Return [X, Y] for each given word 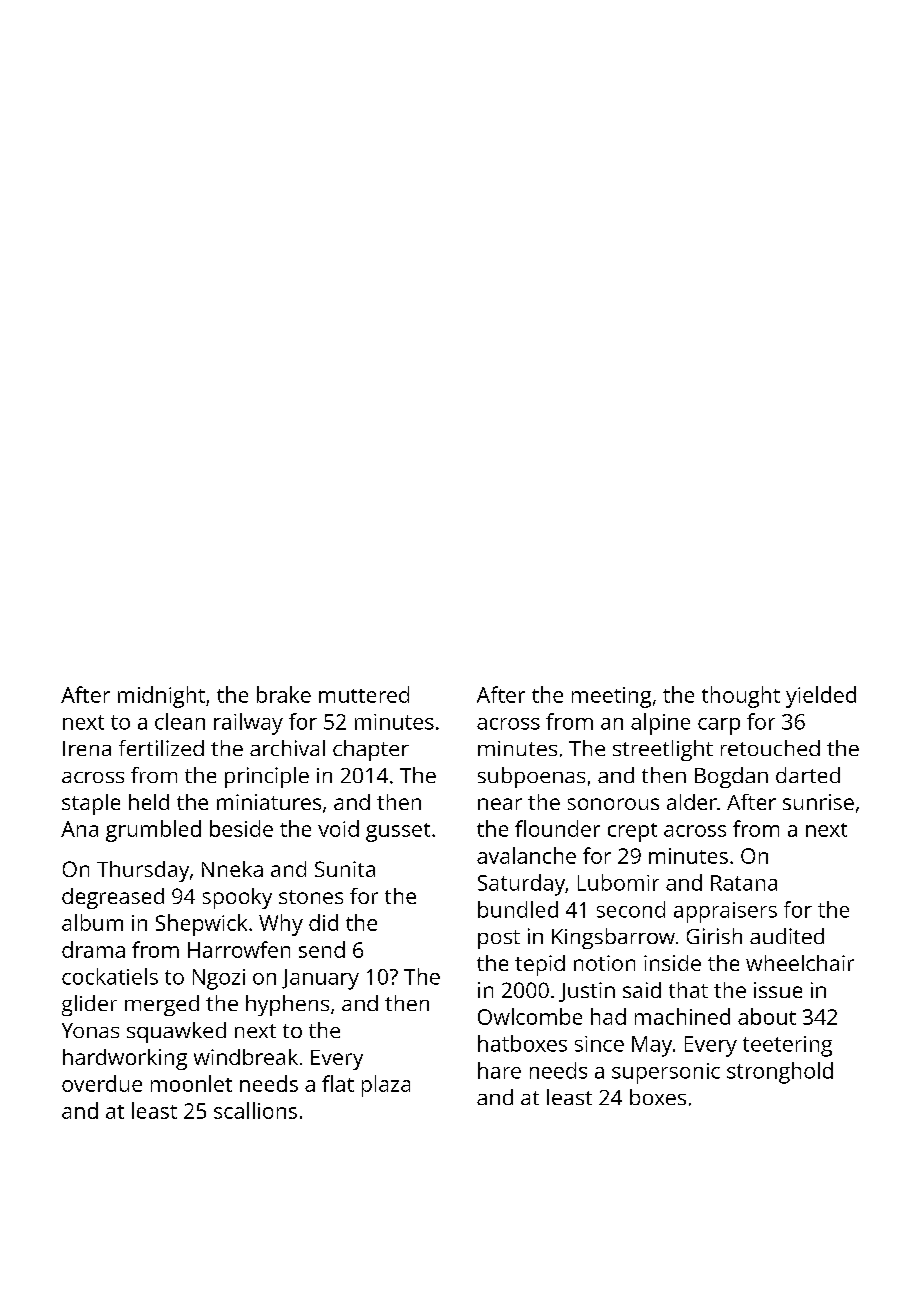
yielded [821, 697]
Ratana [744, 883]
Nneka [232, 869]
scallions [255, 1110]
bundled [518, 909]
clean [180, 721]
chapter [371, 750]
